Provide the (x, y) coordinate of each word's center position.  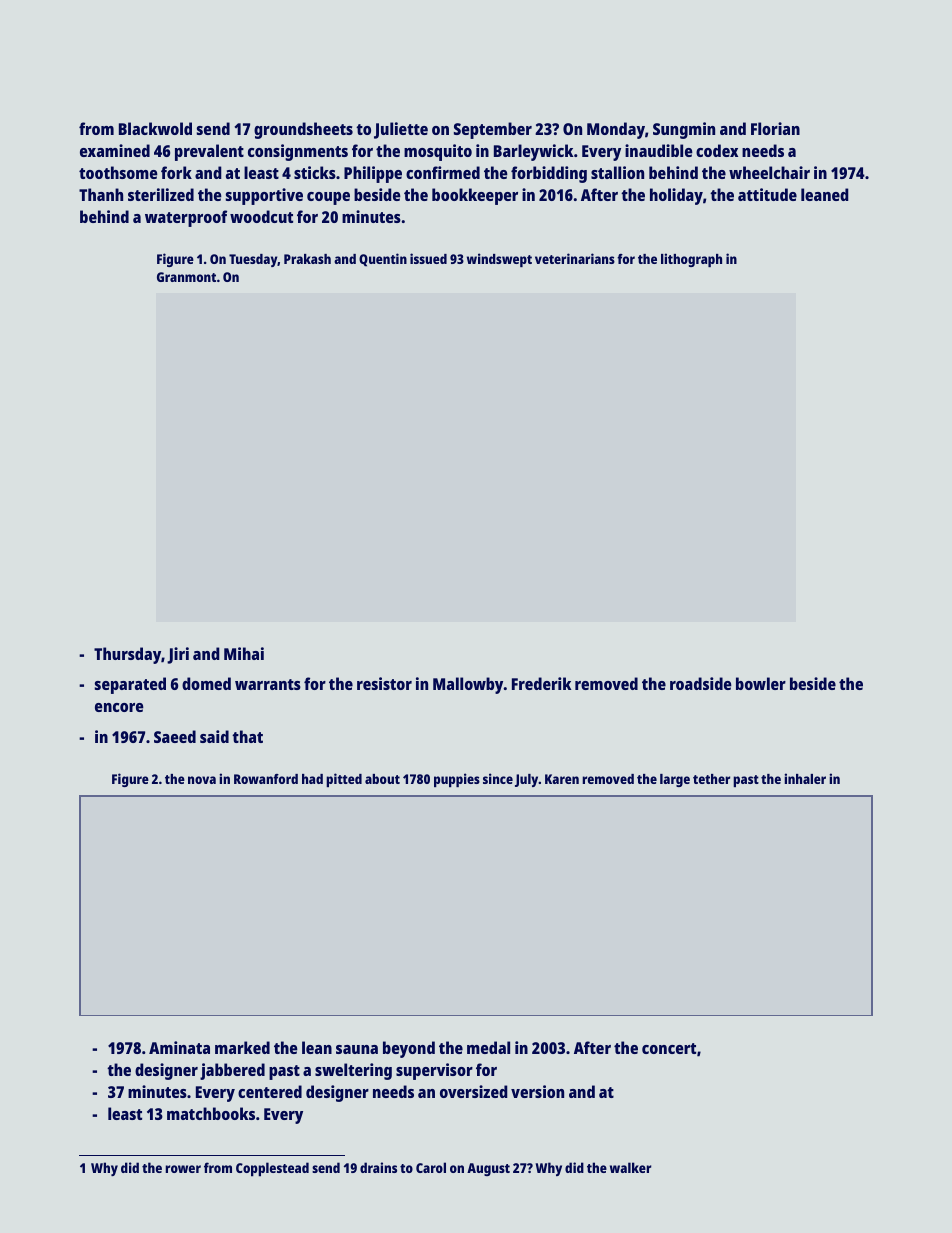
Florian (775, 128)
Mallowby (468, 685)
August (488, 1169)
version (537, 1091)
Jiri (178, 655)
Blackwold (155, 128)
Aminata (179, 1047)
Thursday (127, 655)
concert (669, 1048)
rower (183, 1169)
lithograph (691, 260)
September (493, 130)
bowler (761, 683)
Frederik (541, 683)
